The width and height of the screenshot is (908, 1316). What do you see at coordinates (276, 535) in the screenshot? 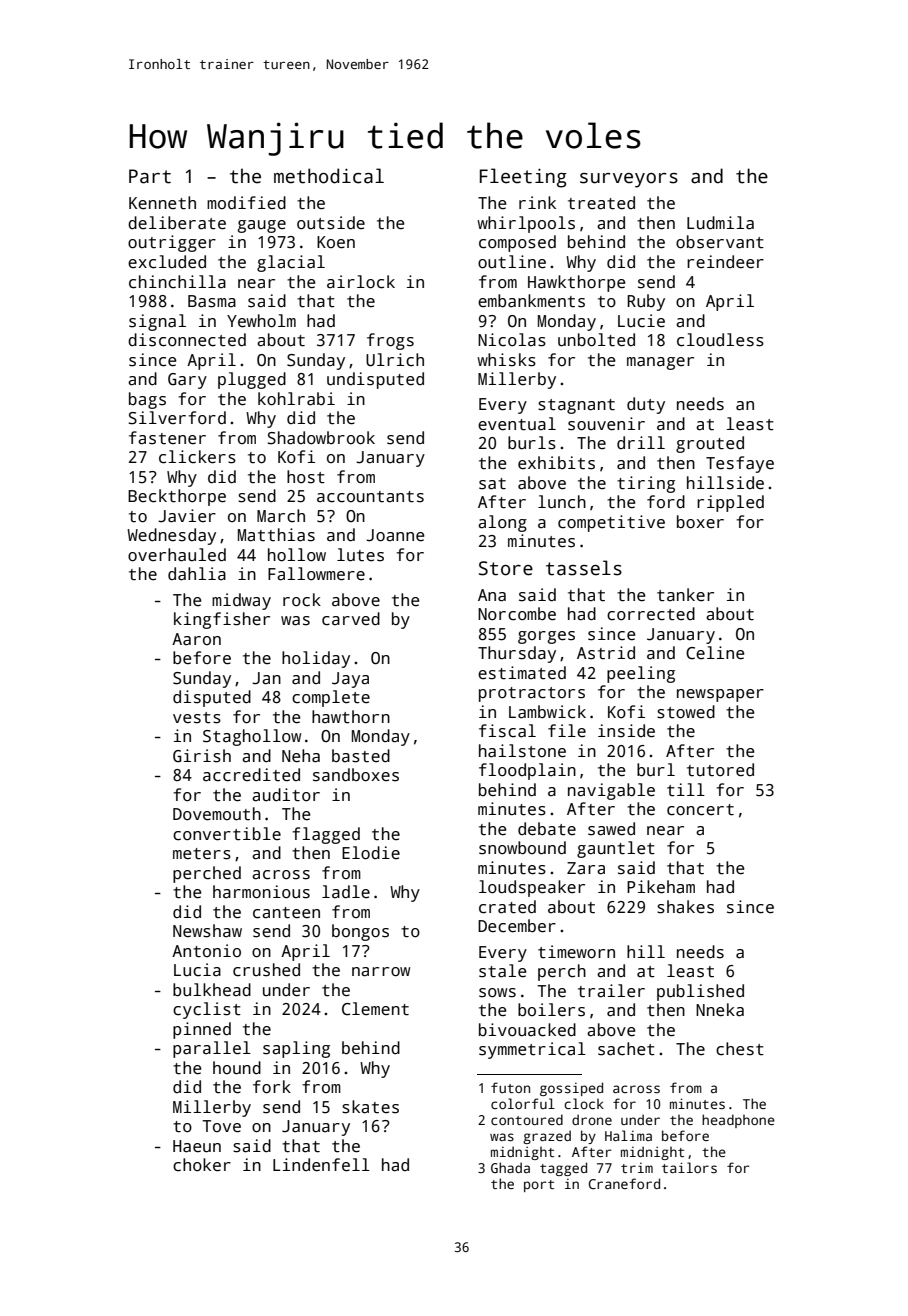
I see `Matthias` at bounding box center [276, 535].
